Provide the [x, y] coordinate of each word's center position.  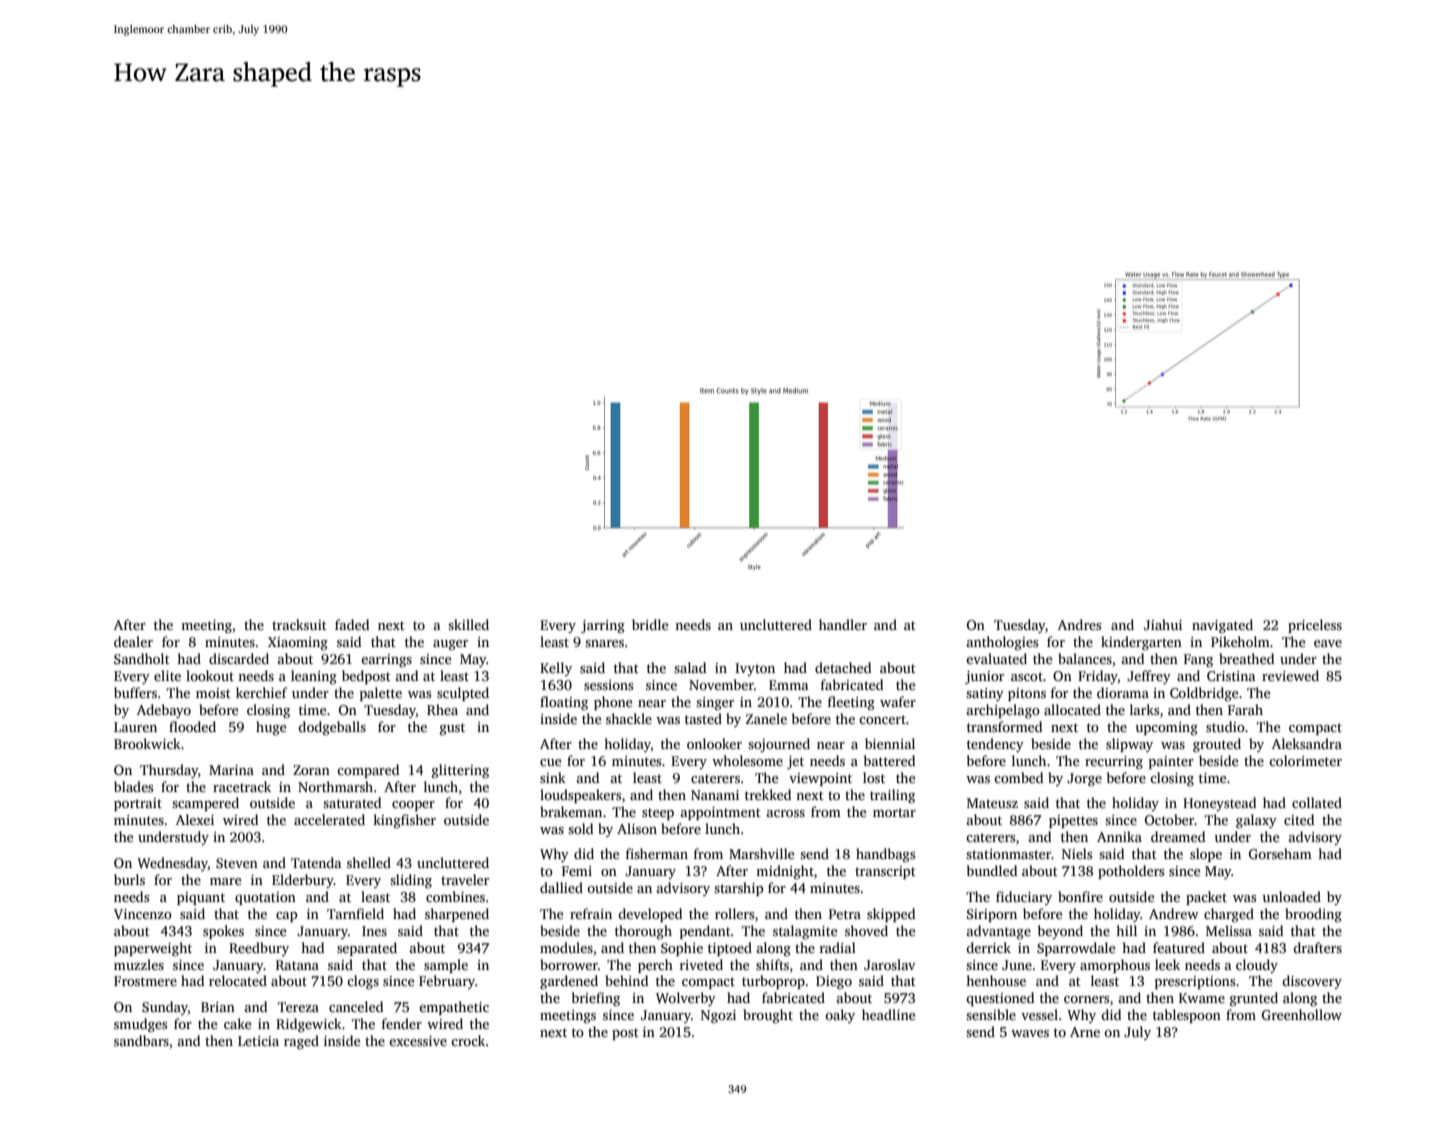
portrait [138, 804]
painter [1171, 762]
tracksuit [299, 624]
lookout [210, 675]
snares [604, 643]
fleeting [851, 703]
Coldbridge [1204, 694]
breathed [1247, 658]
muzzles [139, 964]
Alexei [195, 819]
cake [237, 1023]
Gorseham [1280, 853]
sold [581, 828]
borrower [569, 964]
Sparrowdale [1076, 949]
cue [550, 762]
